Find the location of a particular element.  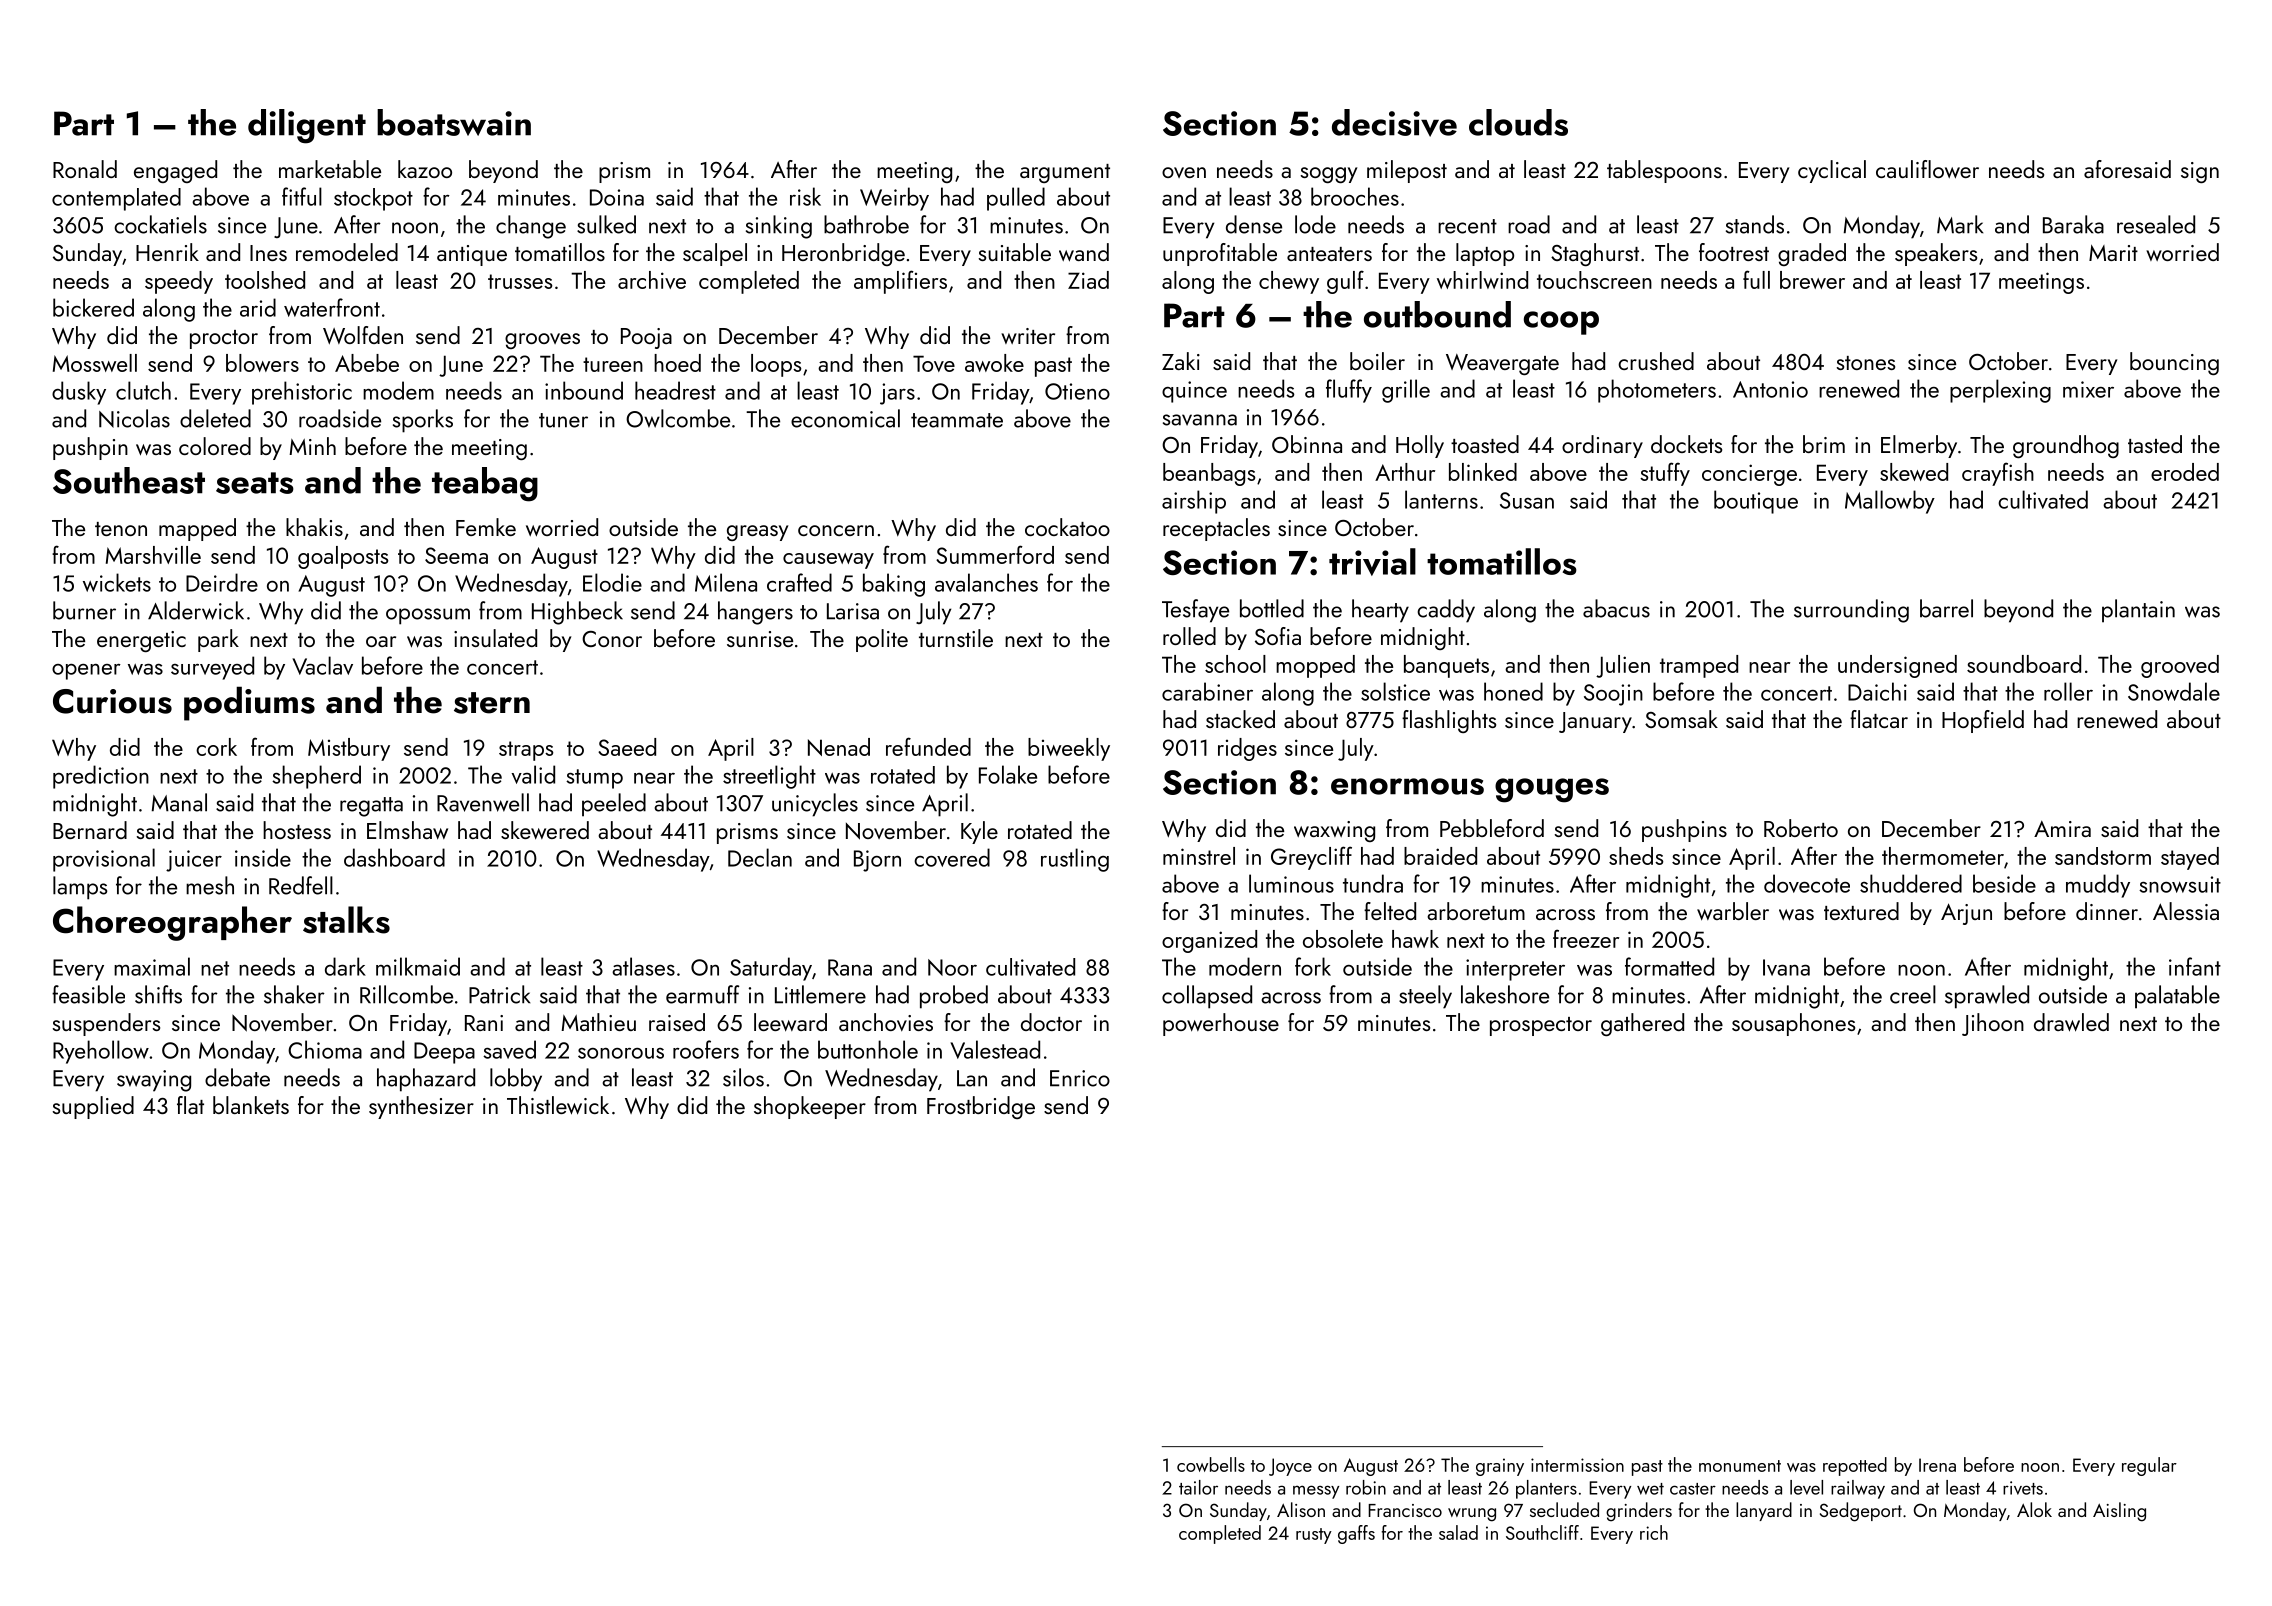

sousaphones is located at coordinates (1793, 1024).
